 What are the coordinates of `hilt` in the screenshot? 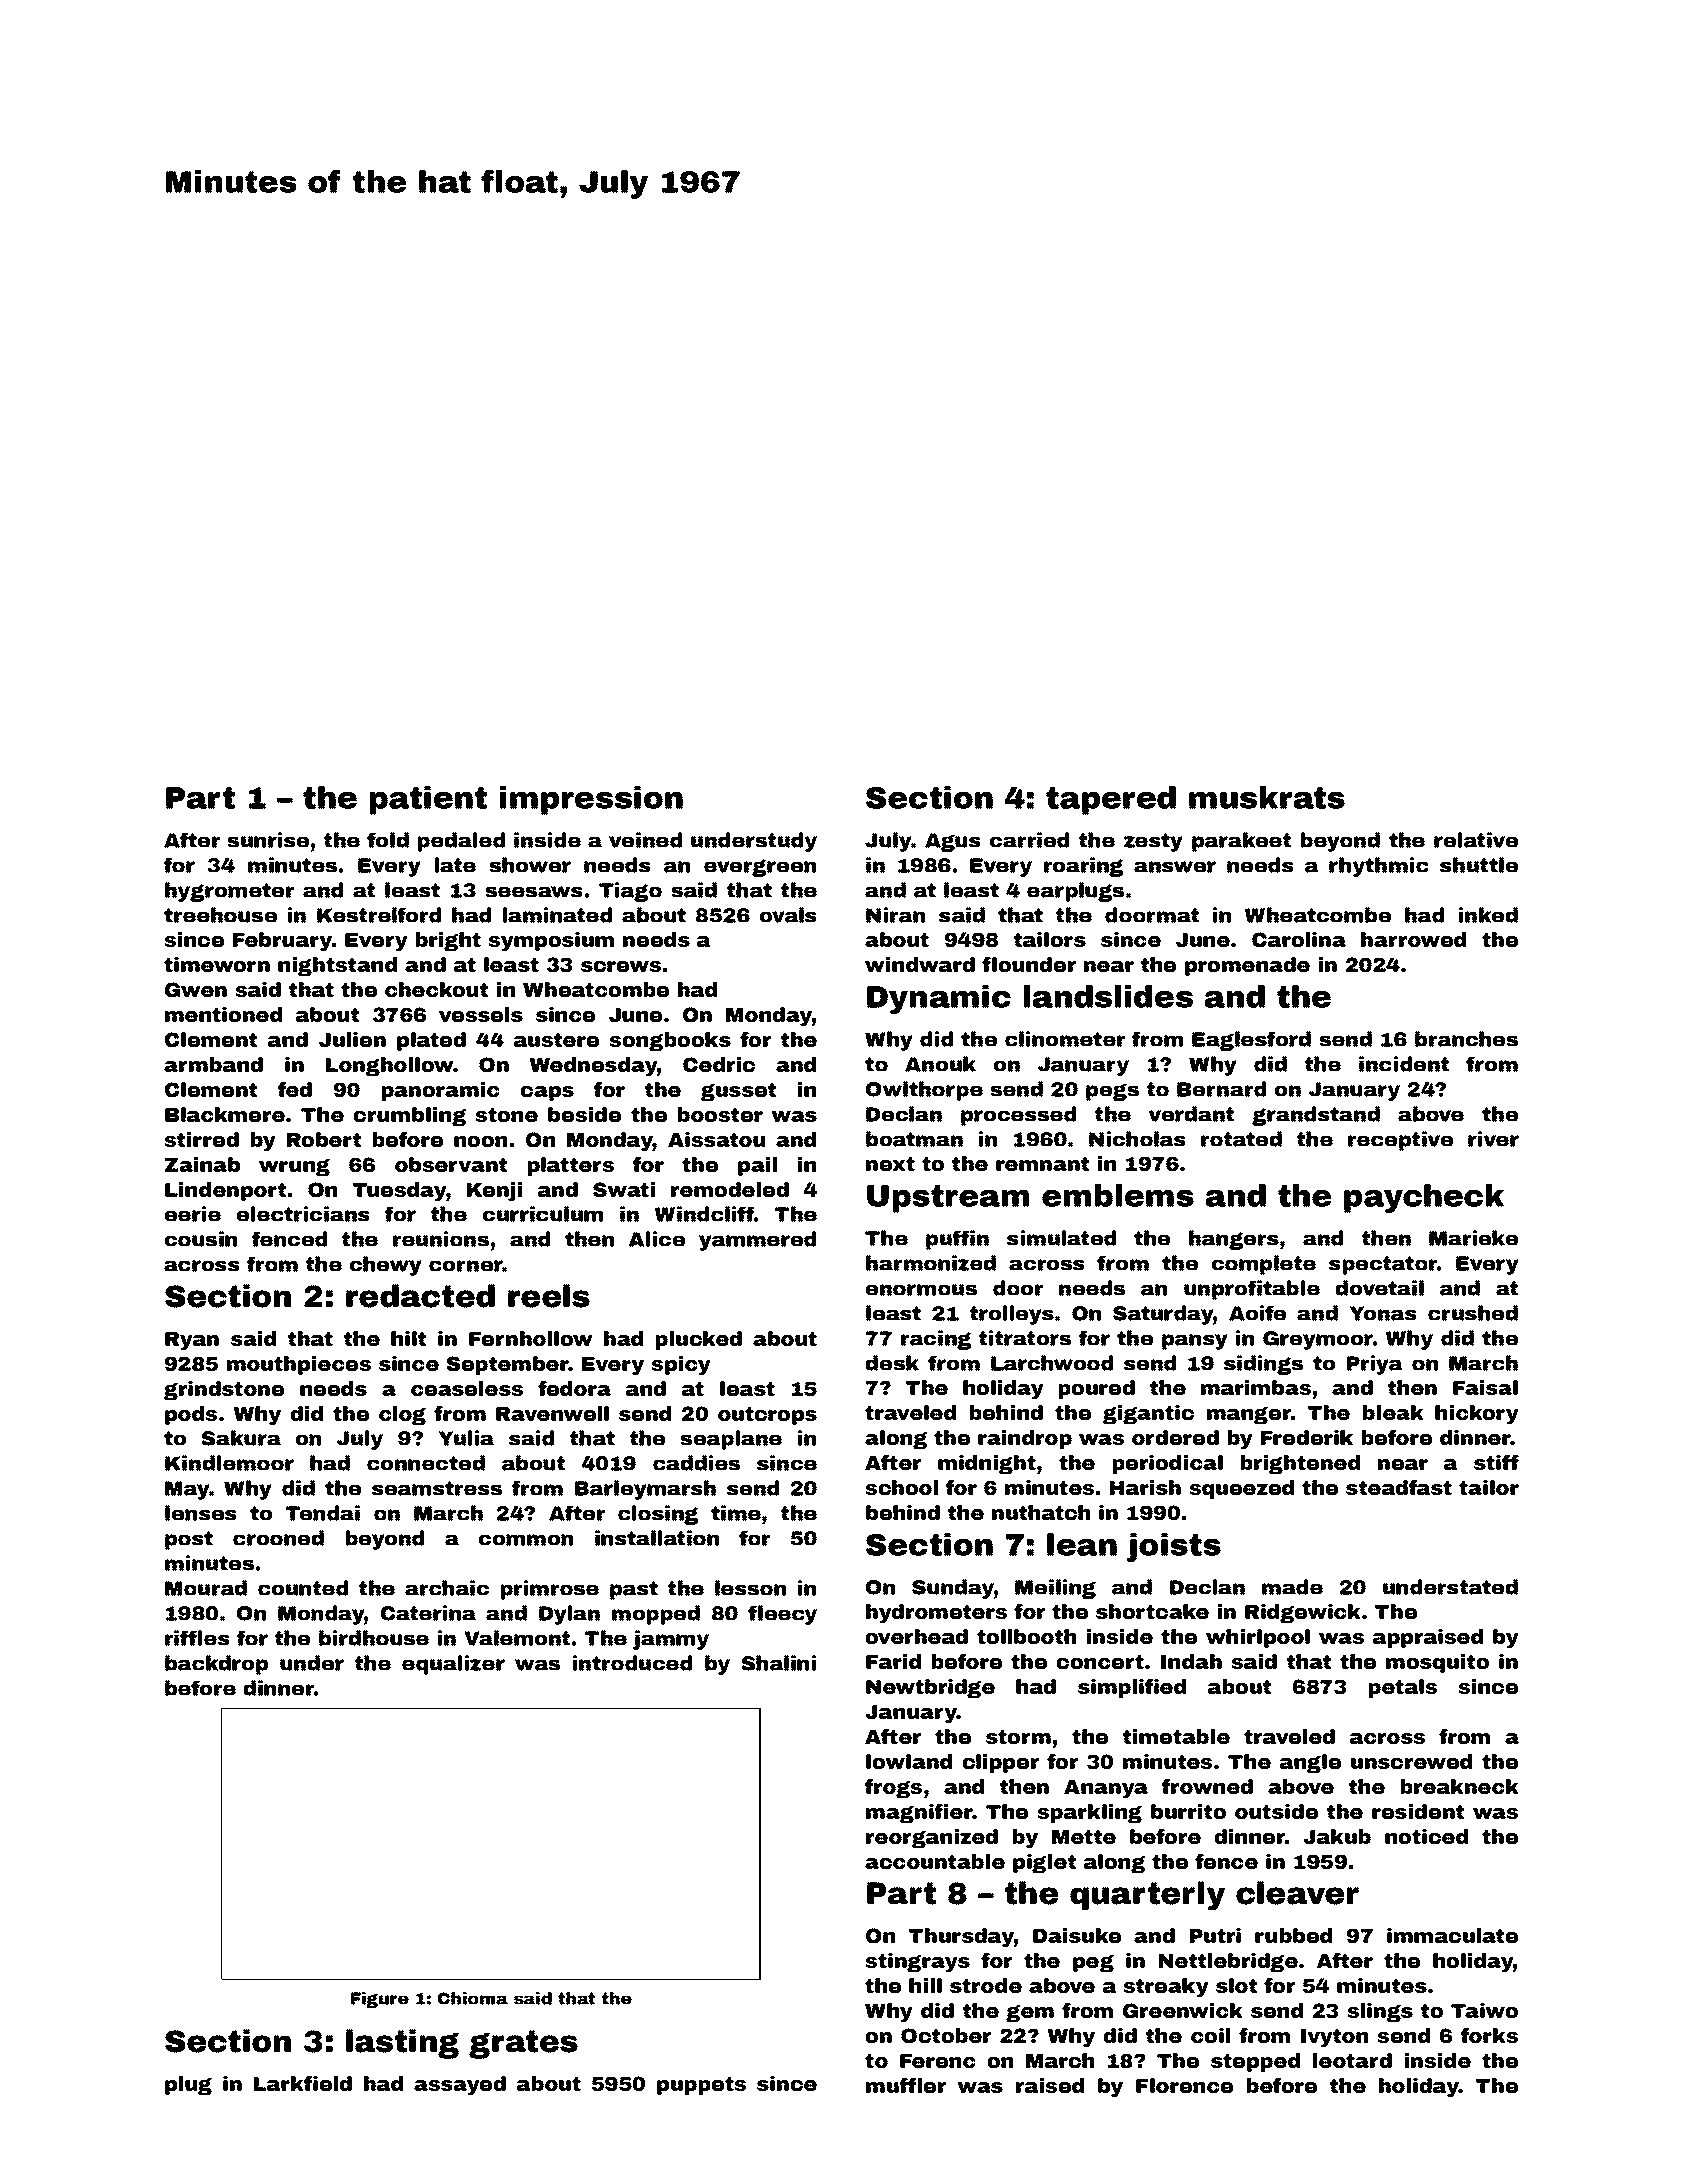 It's located at (408, 1338).
